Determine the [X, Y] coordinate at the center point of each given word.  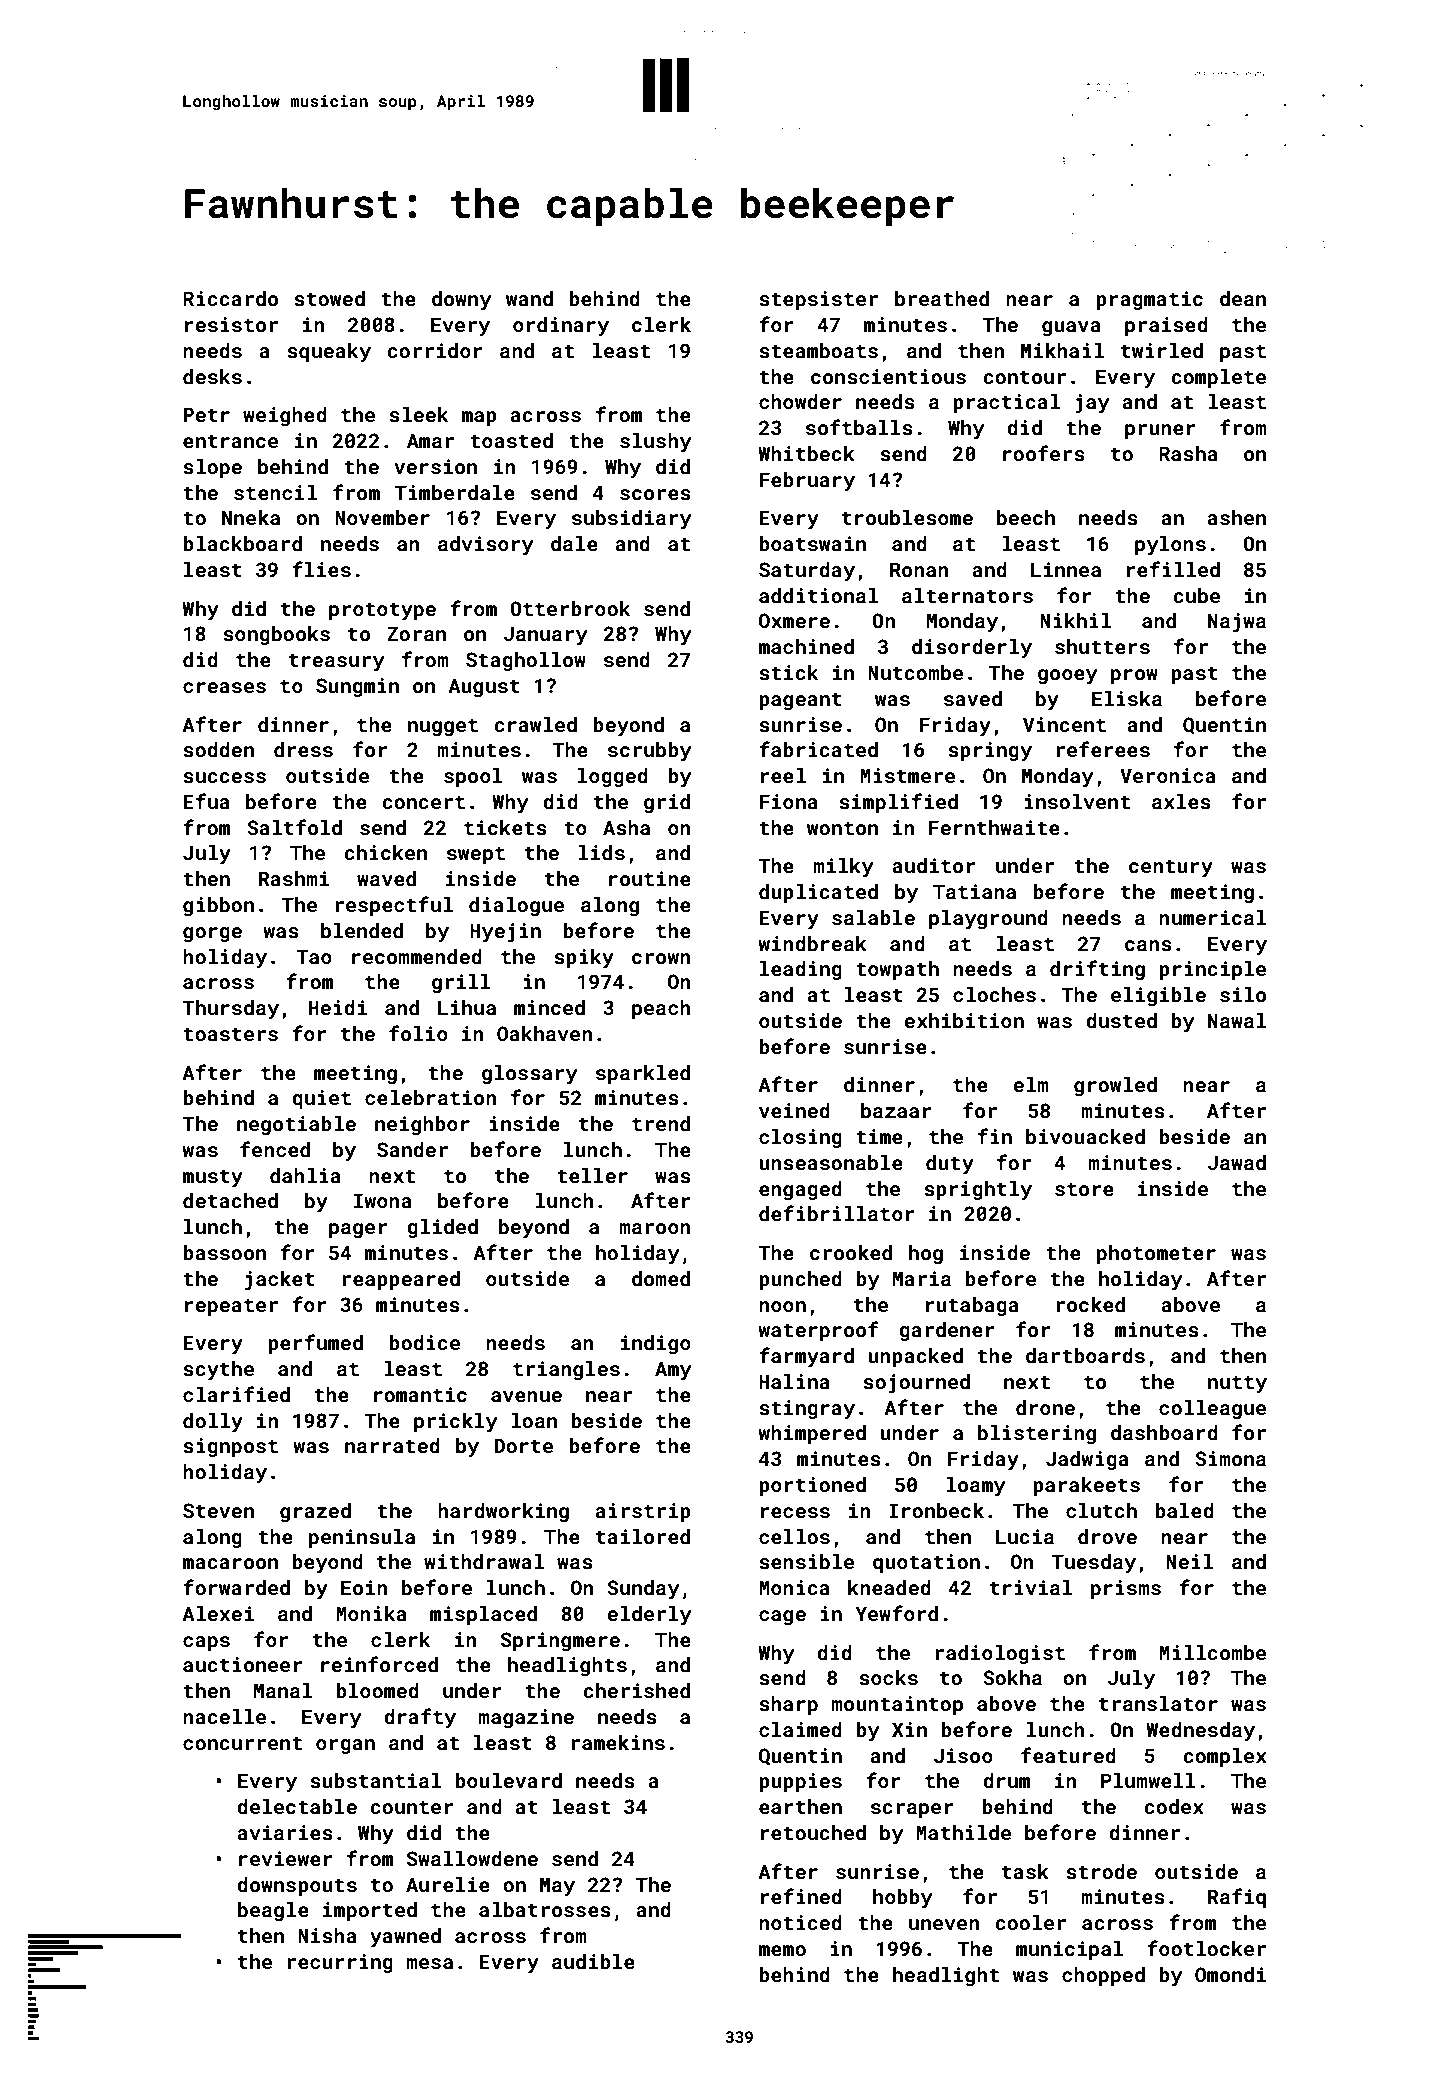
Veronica [1168, 775]
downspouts [297, 1886]
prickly [455, 1423]
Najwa [1237, 623]
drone [1045, 1407]
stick [788, 672]
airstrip [643, 1512]
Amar [430, 440]
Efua [206, 801]
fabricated [818, 749]
